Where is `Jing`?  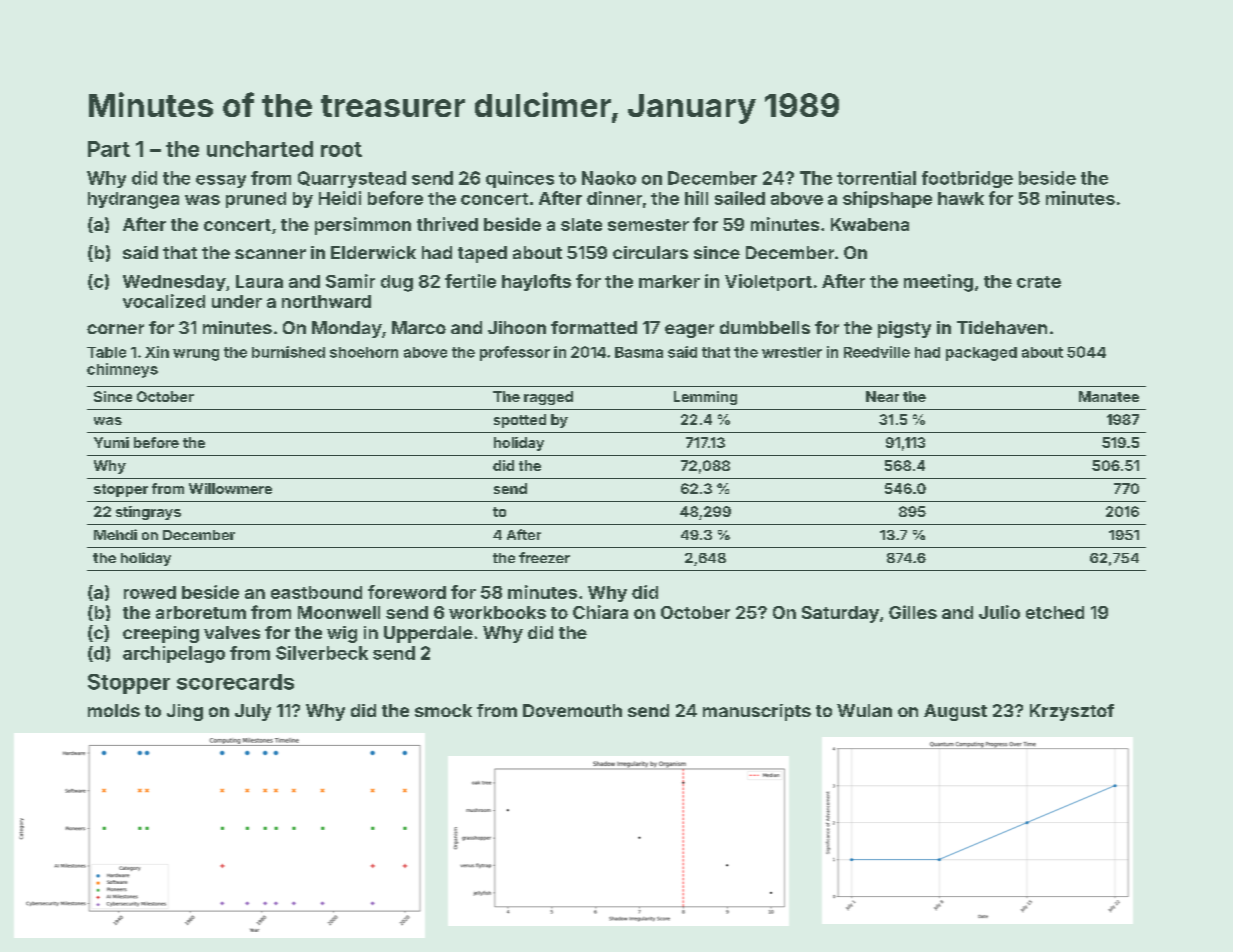
Jing is located at coordinates (185, 712).
